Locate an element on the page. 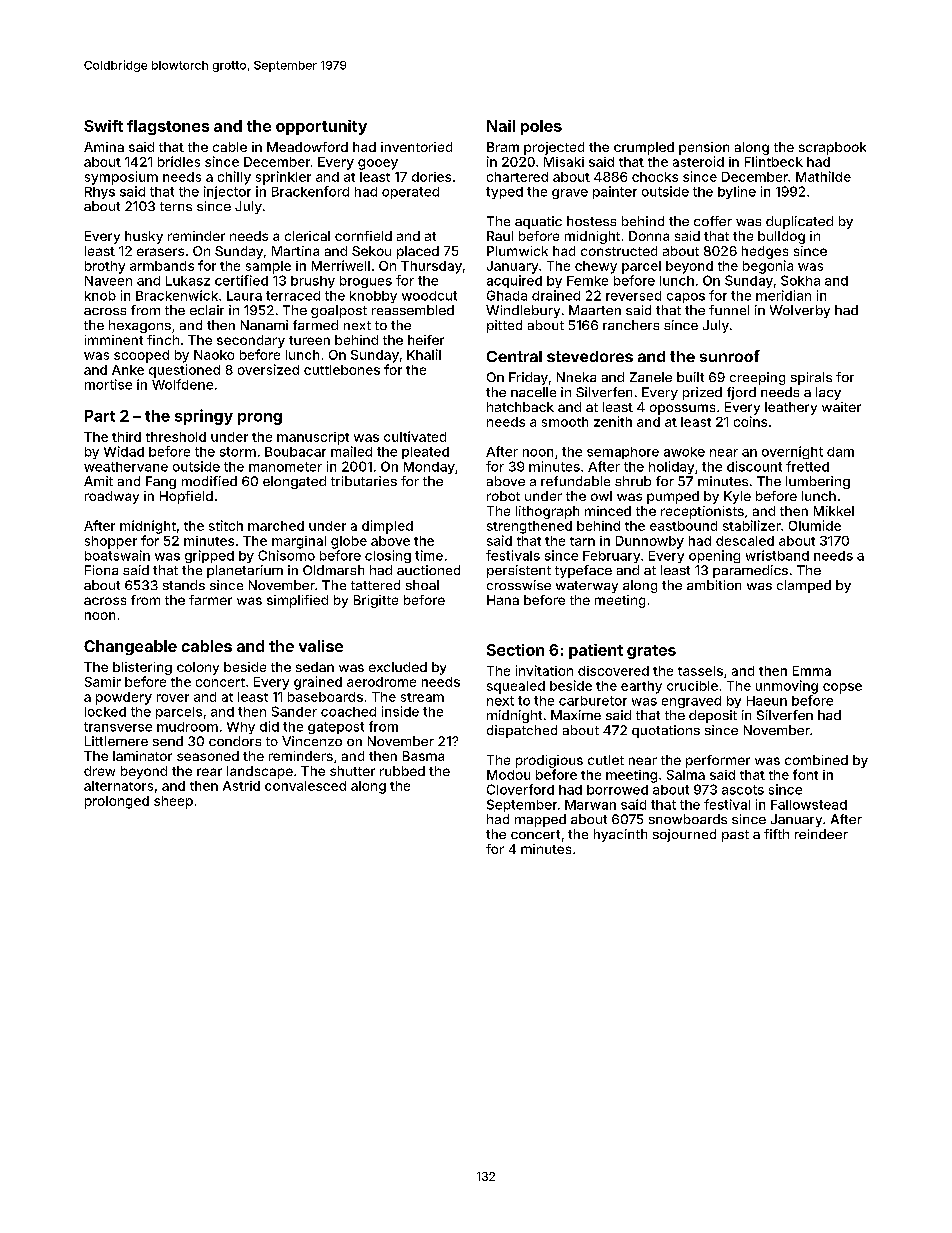  sheep is located at coordinates (173, 802).
